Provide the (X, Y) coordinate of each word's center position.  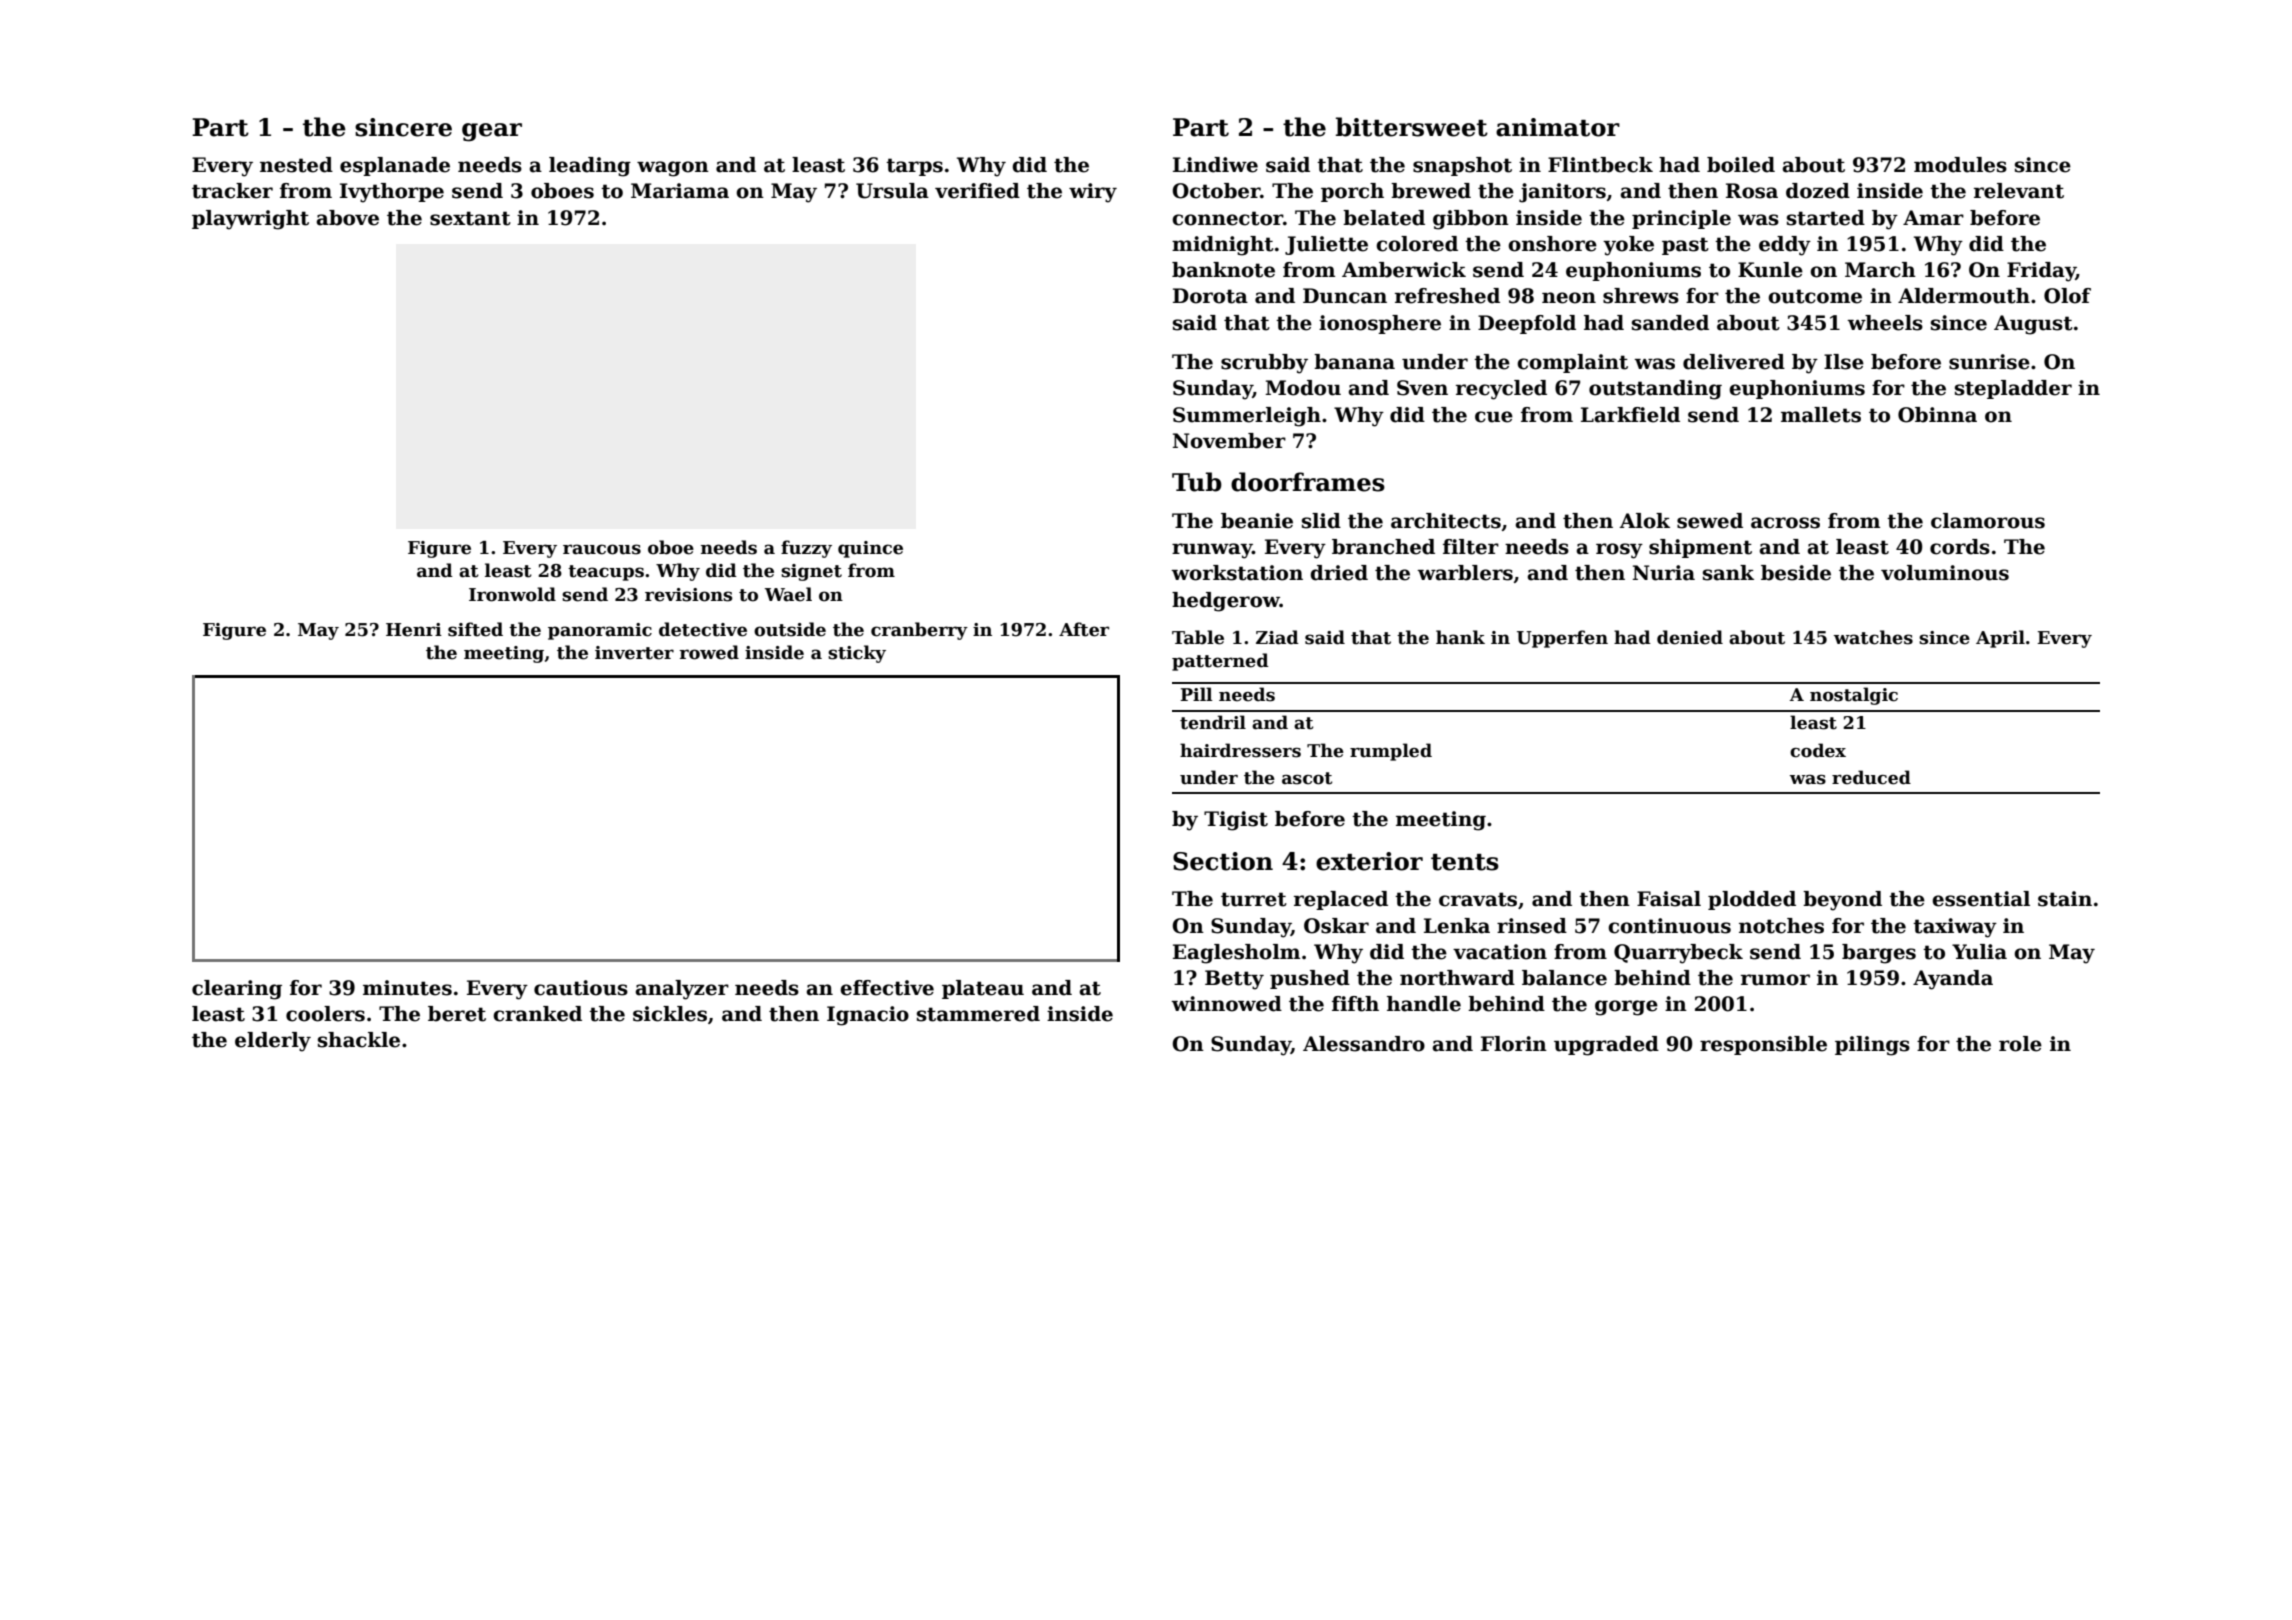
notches (1781, 926)
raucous (602, 549)
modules (1960, 165)
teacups (606, 573)
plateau (983, 989)
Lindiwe (1215, 165)
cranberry (919, 631)
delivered (1734, 362)
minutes (407, 988)
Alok (1644, 521)
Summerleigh (1247, 417)
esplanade (395, 166)
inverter (634, 653)
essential (1981, 899)
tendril (1213, 722)
